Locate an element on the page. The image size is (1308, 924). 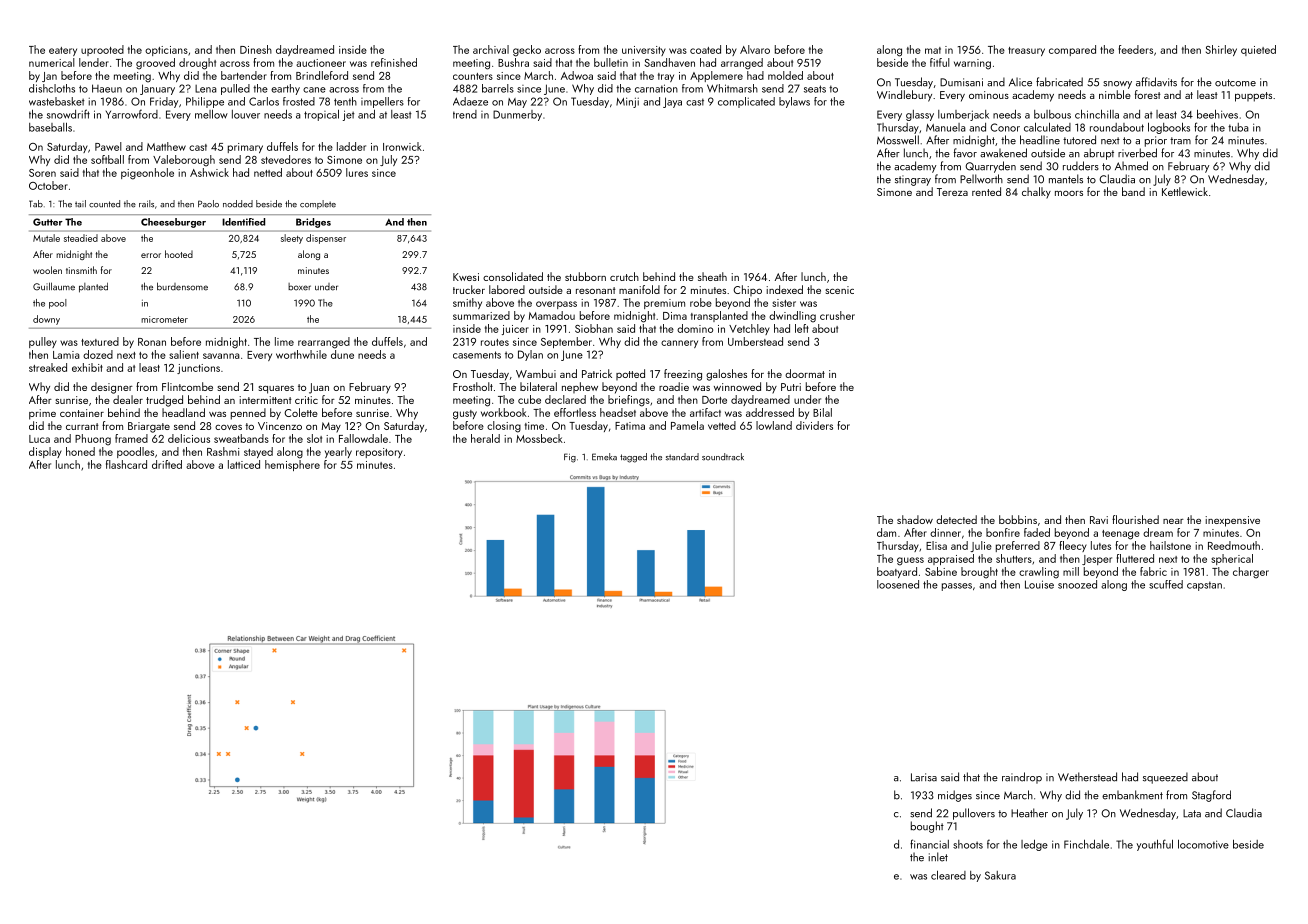
loosened is located at coordinates (898, 584).
